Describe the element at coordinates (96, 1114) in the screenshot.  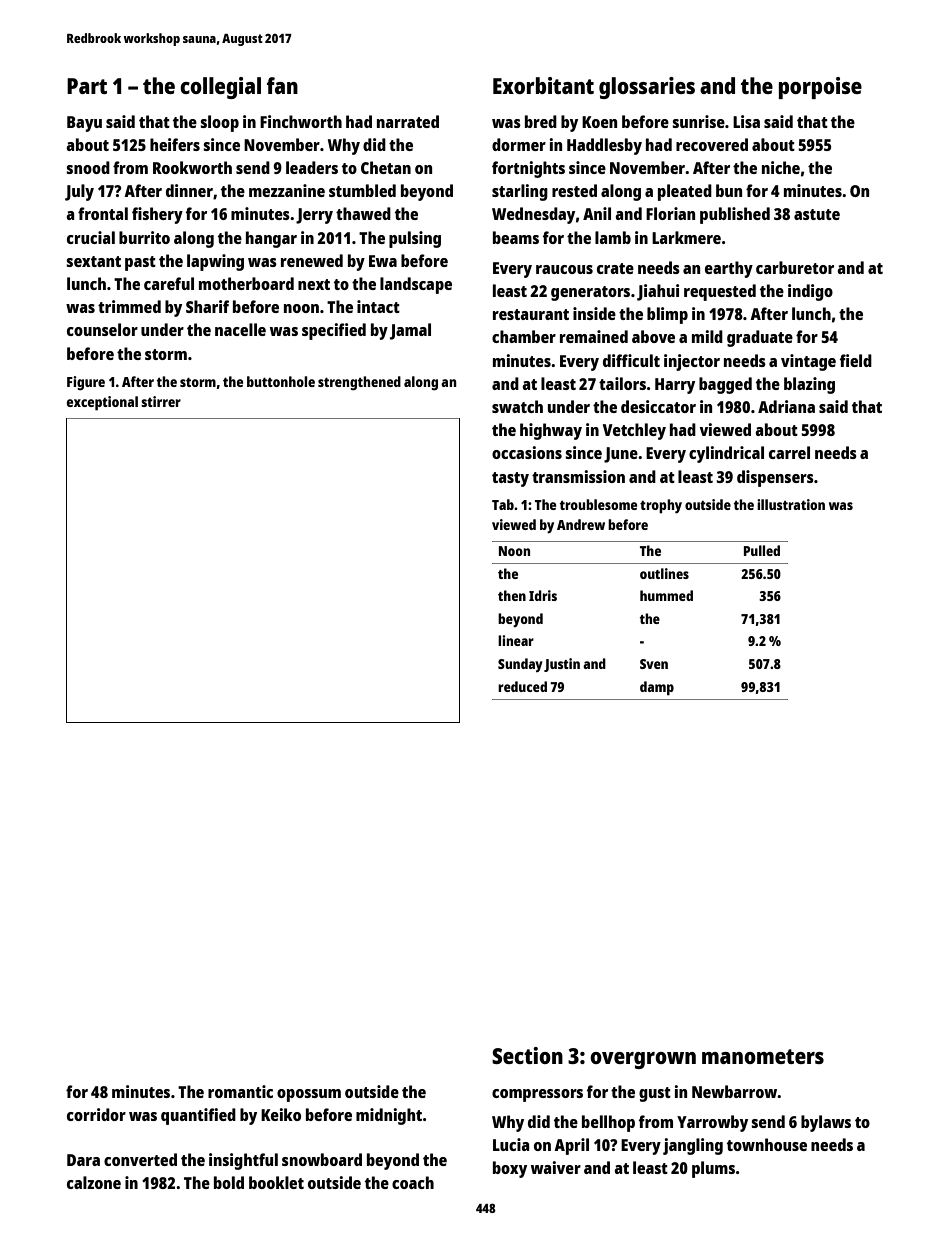
I see `corridor` at that location.
